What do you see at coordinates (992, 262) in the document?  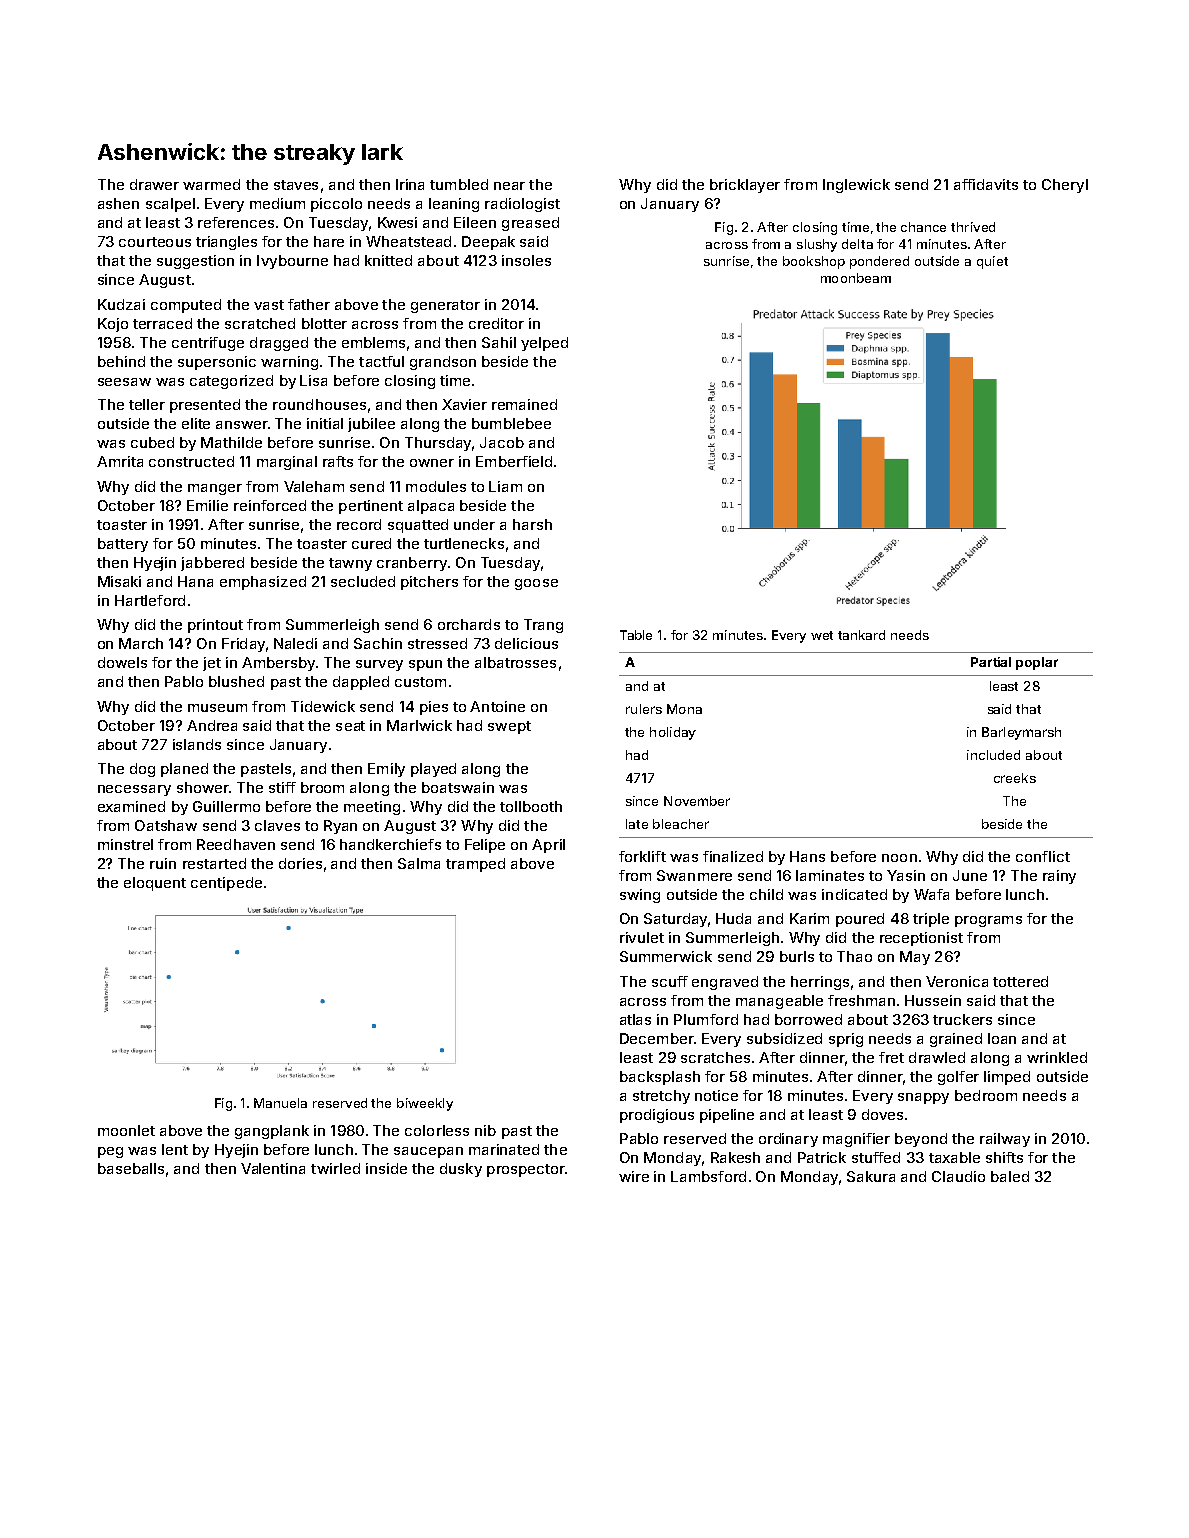 I see `quiet` at bounding box center [992, 262].
